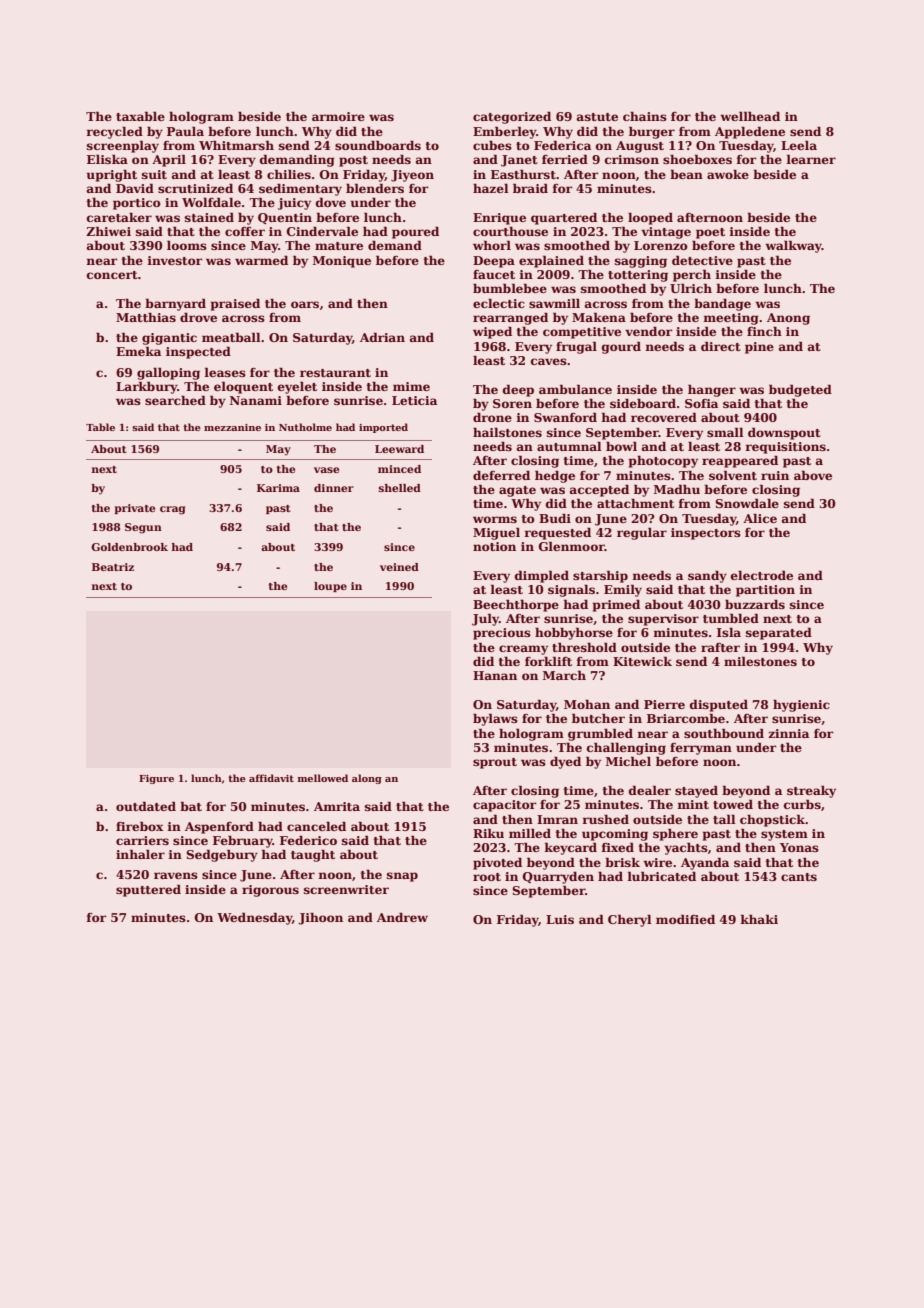  I want to click on concert, so click(112, 275).
